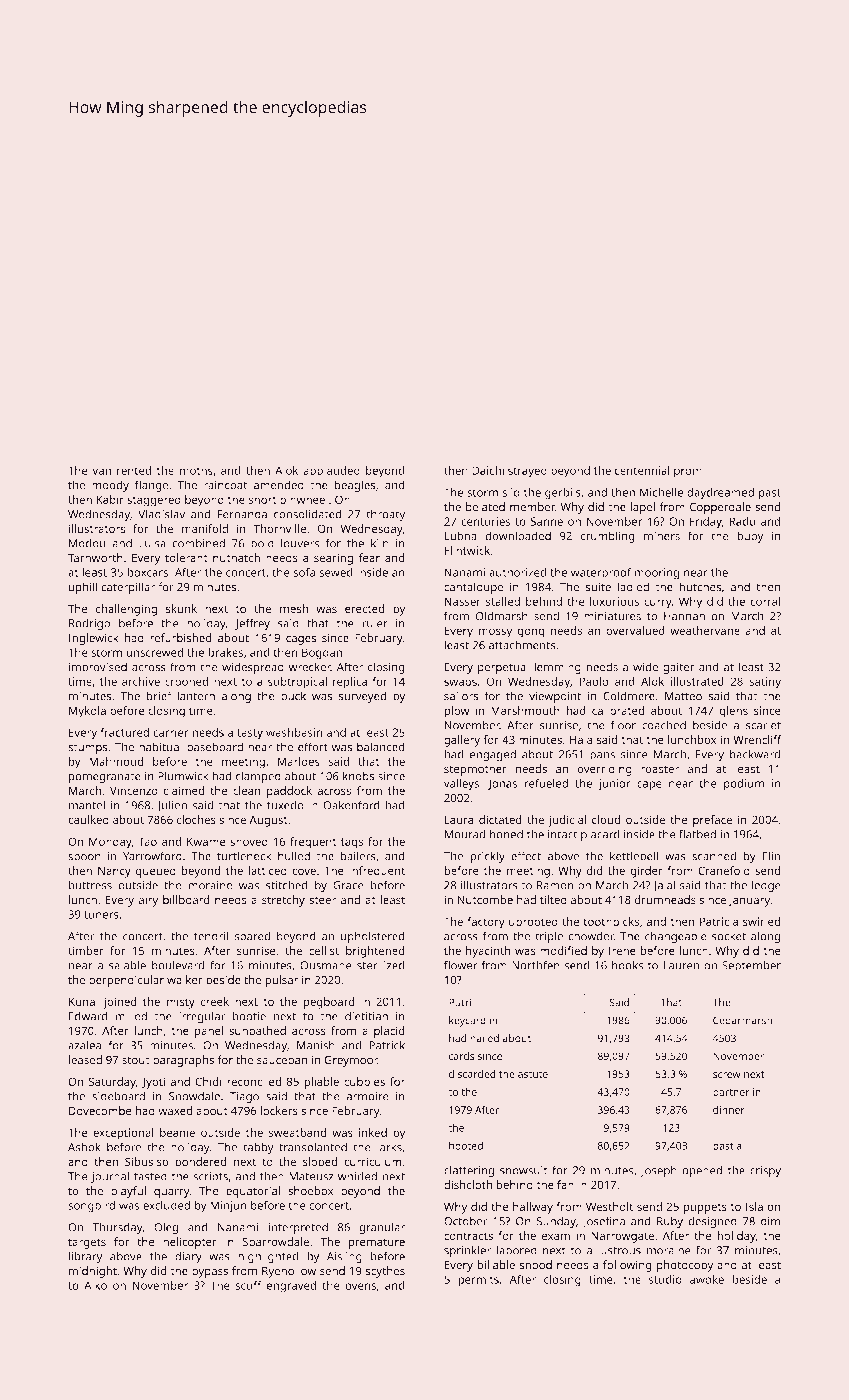 This screenshot has width=849, height=1400. Describe the element at coordinates (755, 754) in the screenshot. I see `backward` at that location.
